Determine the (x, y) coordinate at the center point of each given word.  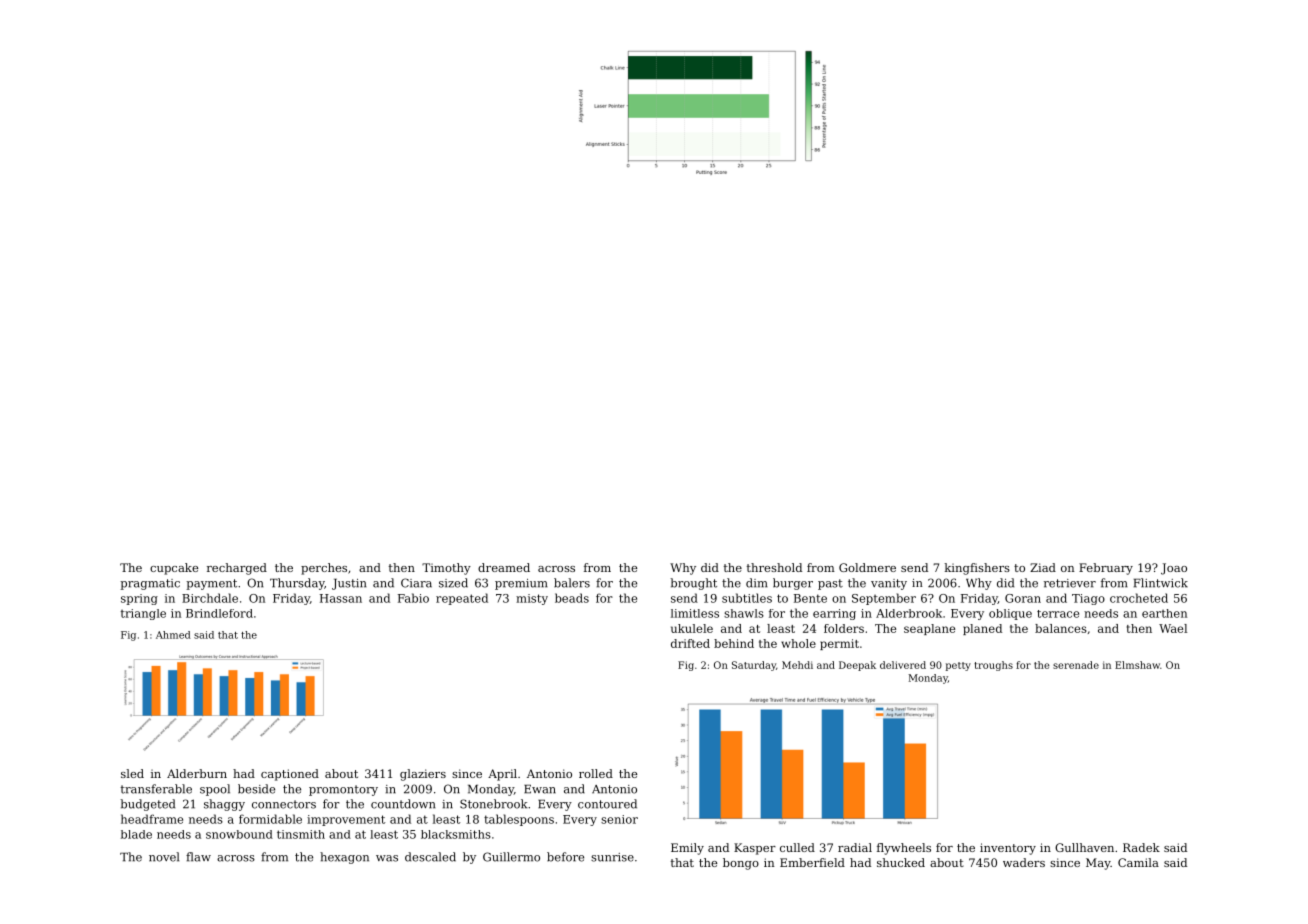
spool (215, 790)
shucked (901, 862)
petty (958, 666)
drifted (690, 643)
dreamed (504, 567)
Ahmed (173, 635)
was (387, 858)
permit (839, 644)
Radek (1141, 847)
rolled (596, 773)
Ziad (1043, 567)
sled (132, 773)
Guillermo (511, 857)
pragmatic (150, 584)
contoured (607, 804)
